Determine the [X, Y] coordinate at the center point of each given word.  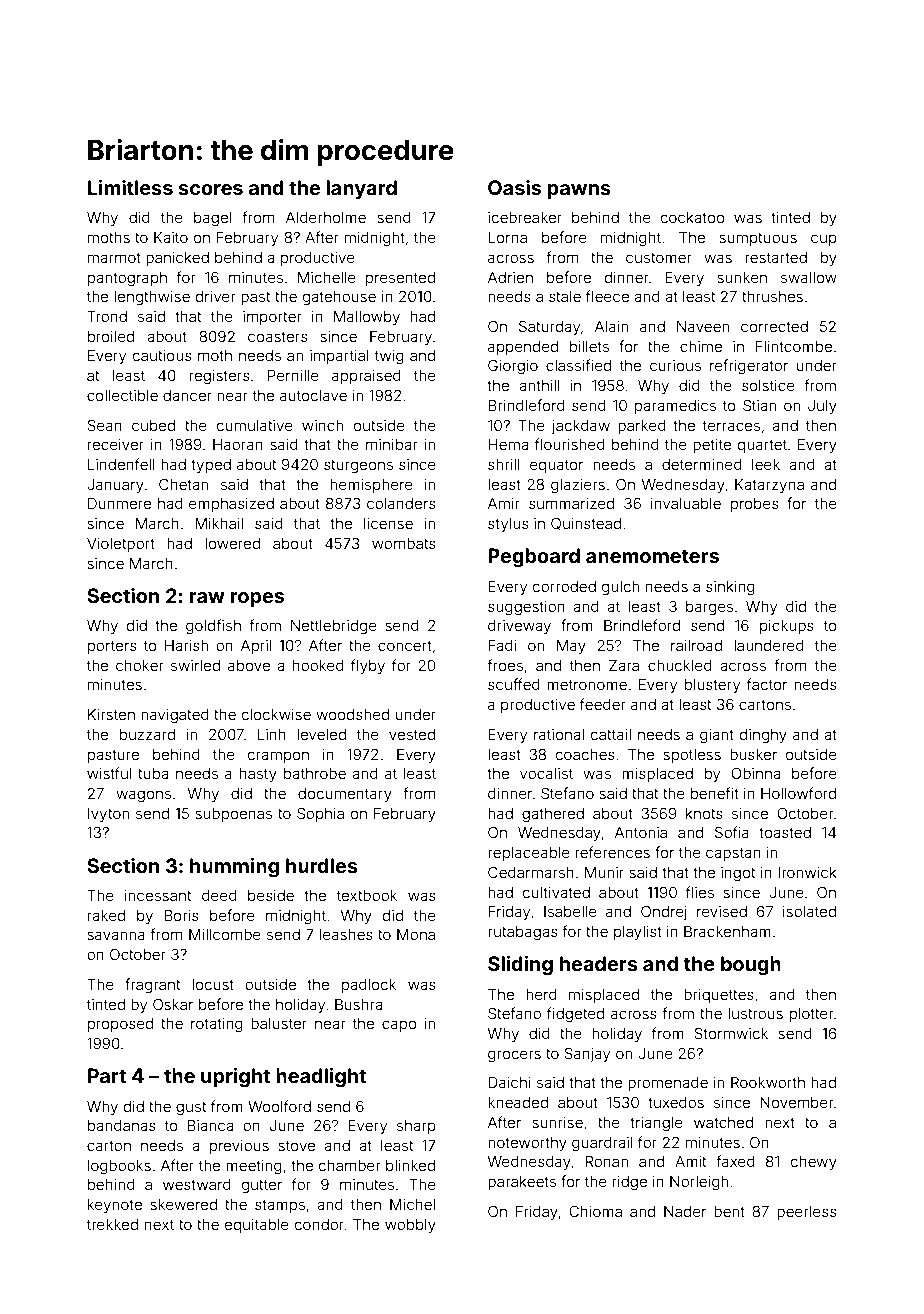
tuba [153, 773]
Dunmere [119, 503]
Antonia [641, 832]
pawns [579, 191]
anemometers [652, 556]
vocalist [546, 773]
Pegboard [534, 558]
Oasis [514, 187]
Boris [181, 915]
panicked [177, 259]
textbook [367, 895]
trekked [112, 1224]
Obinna [755, 773]
